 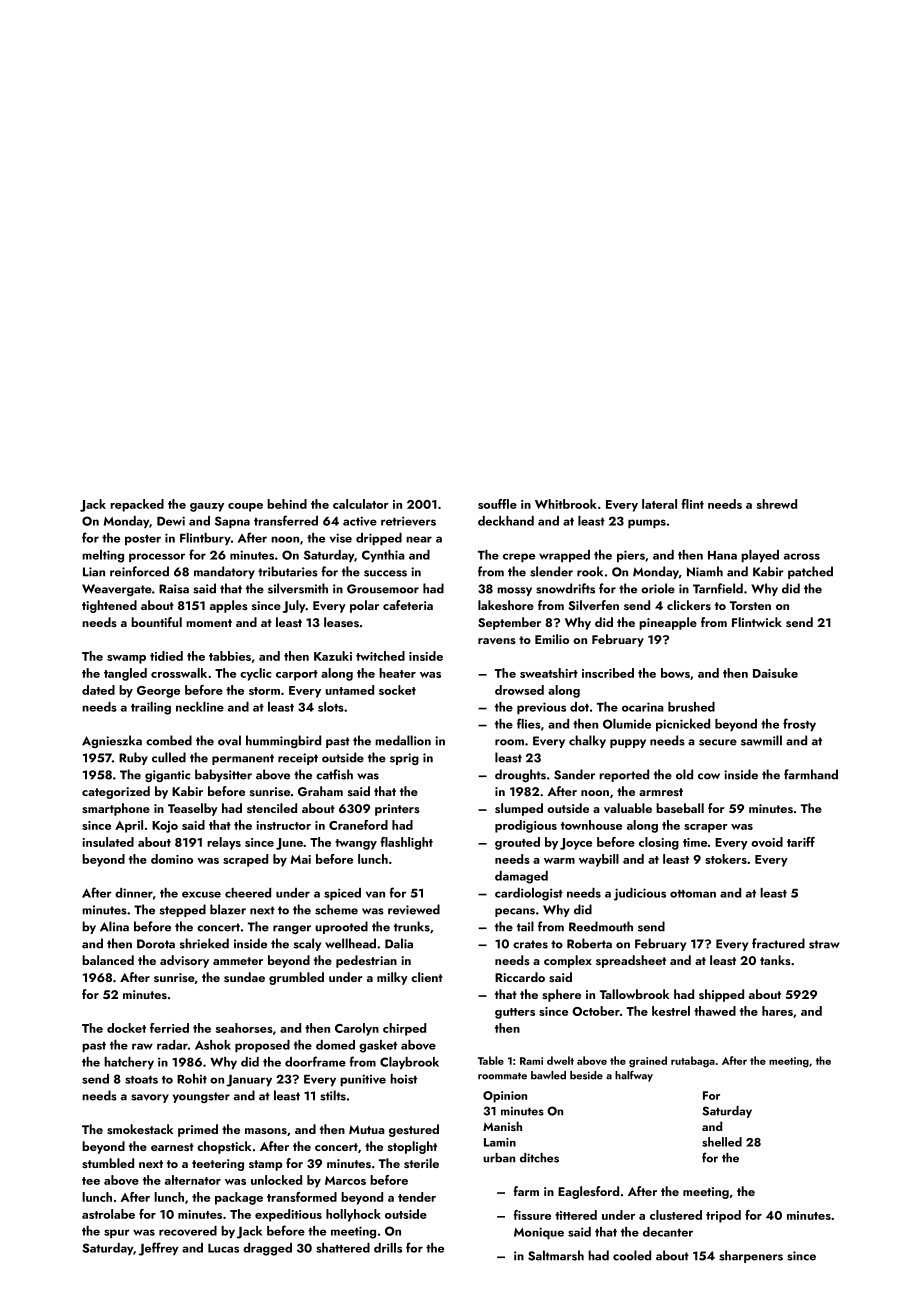 What do you see at coordinates (94, 572) in the page?
I see `Lian` at bounding box center [94, 572].
